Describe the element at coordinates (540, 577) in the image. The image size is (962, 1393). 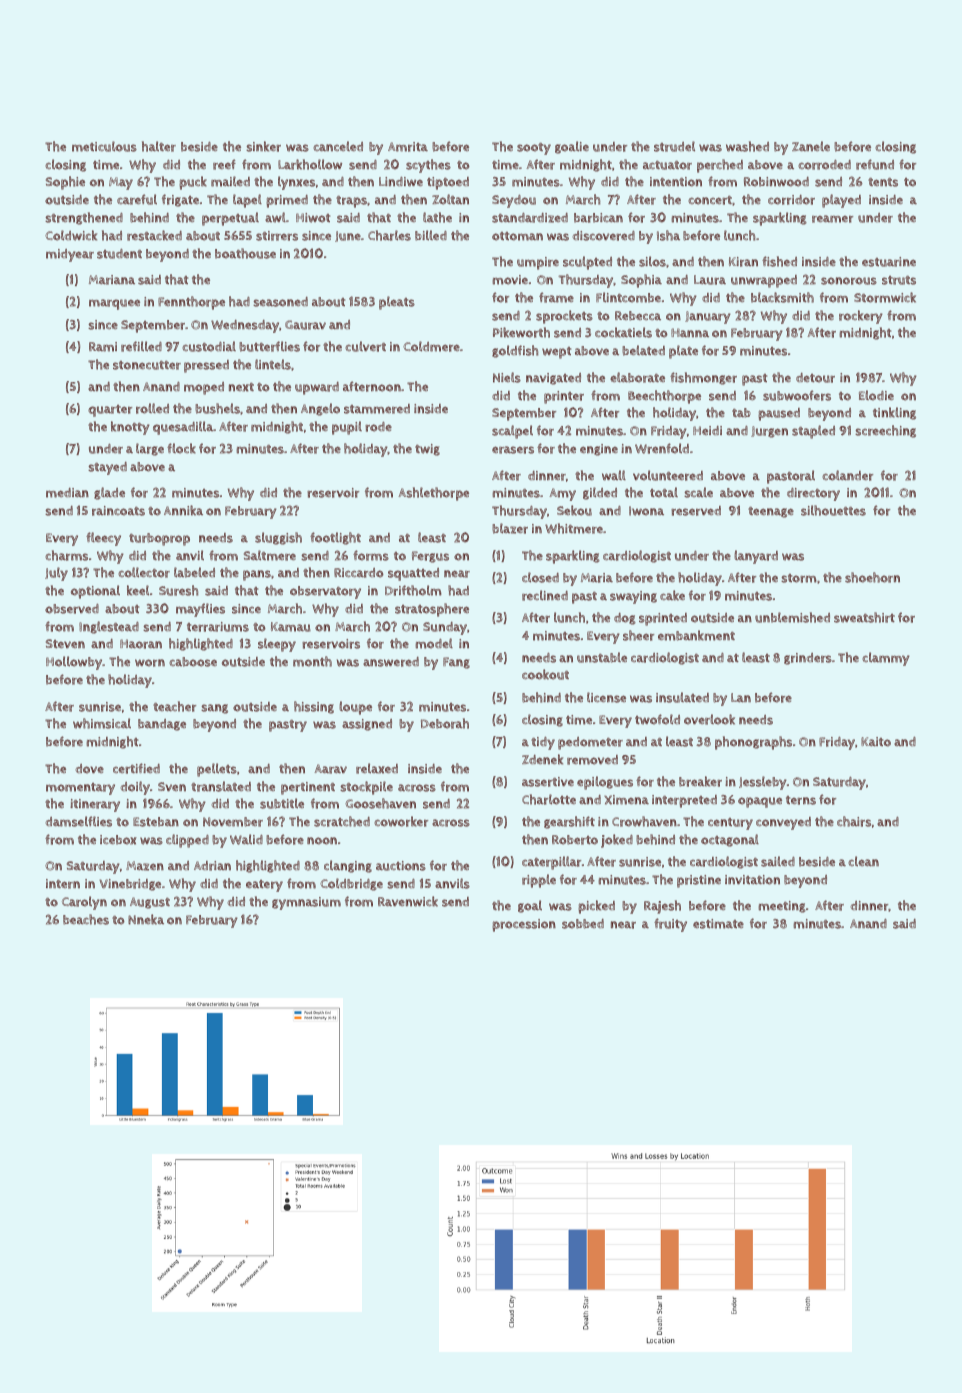
I see `closed` at that location.
